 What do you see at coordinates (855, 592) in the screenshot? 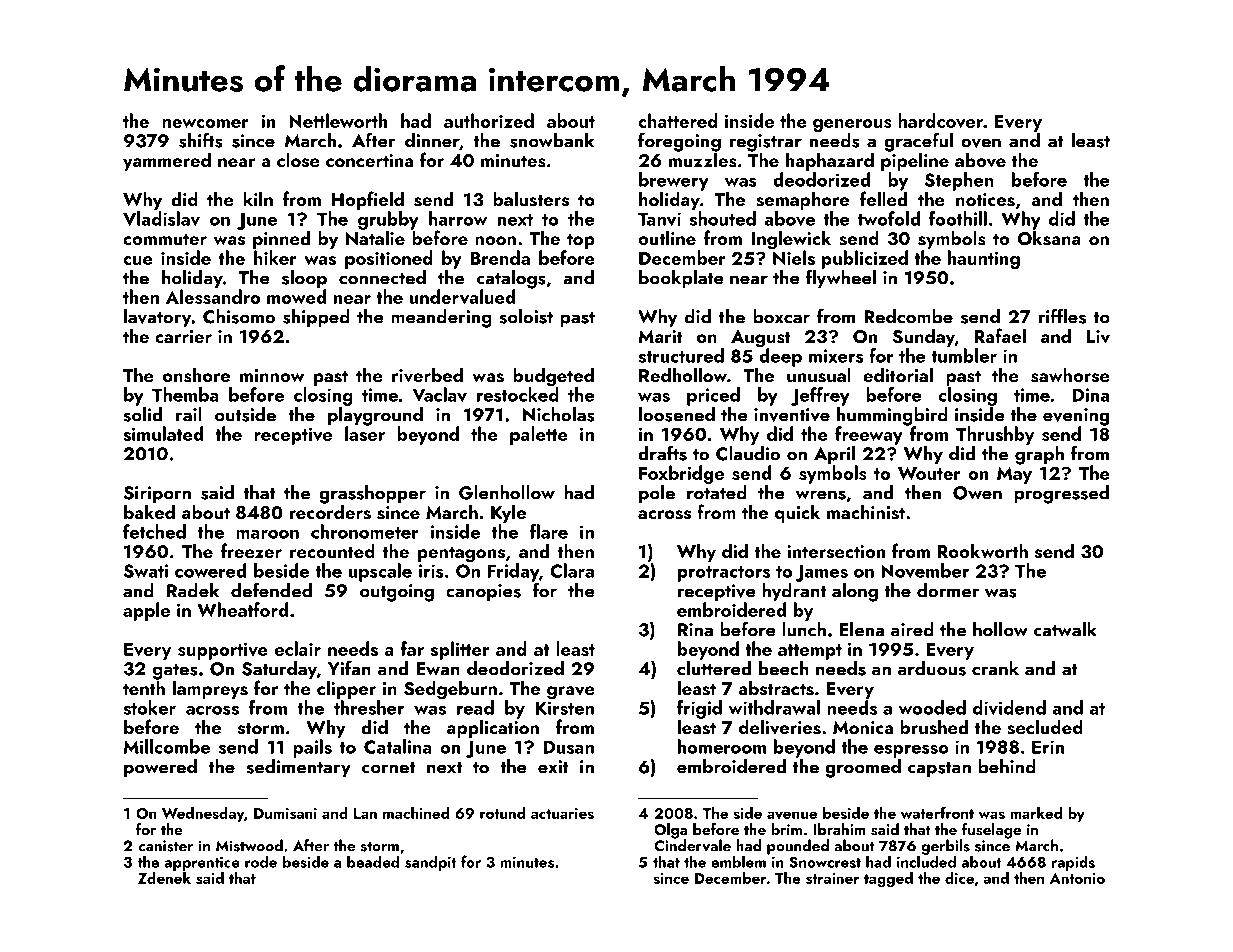
I see `along` at bounding box center [855, 592].
